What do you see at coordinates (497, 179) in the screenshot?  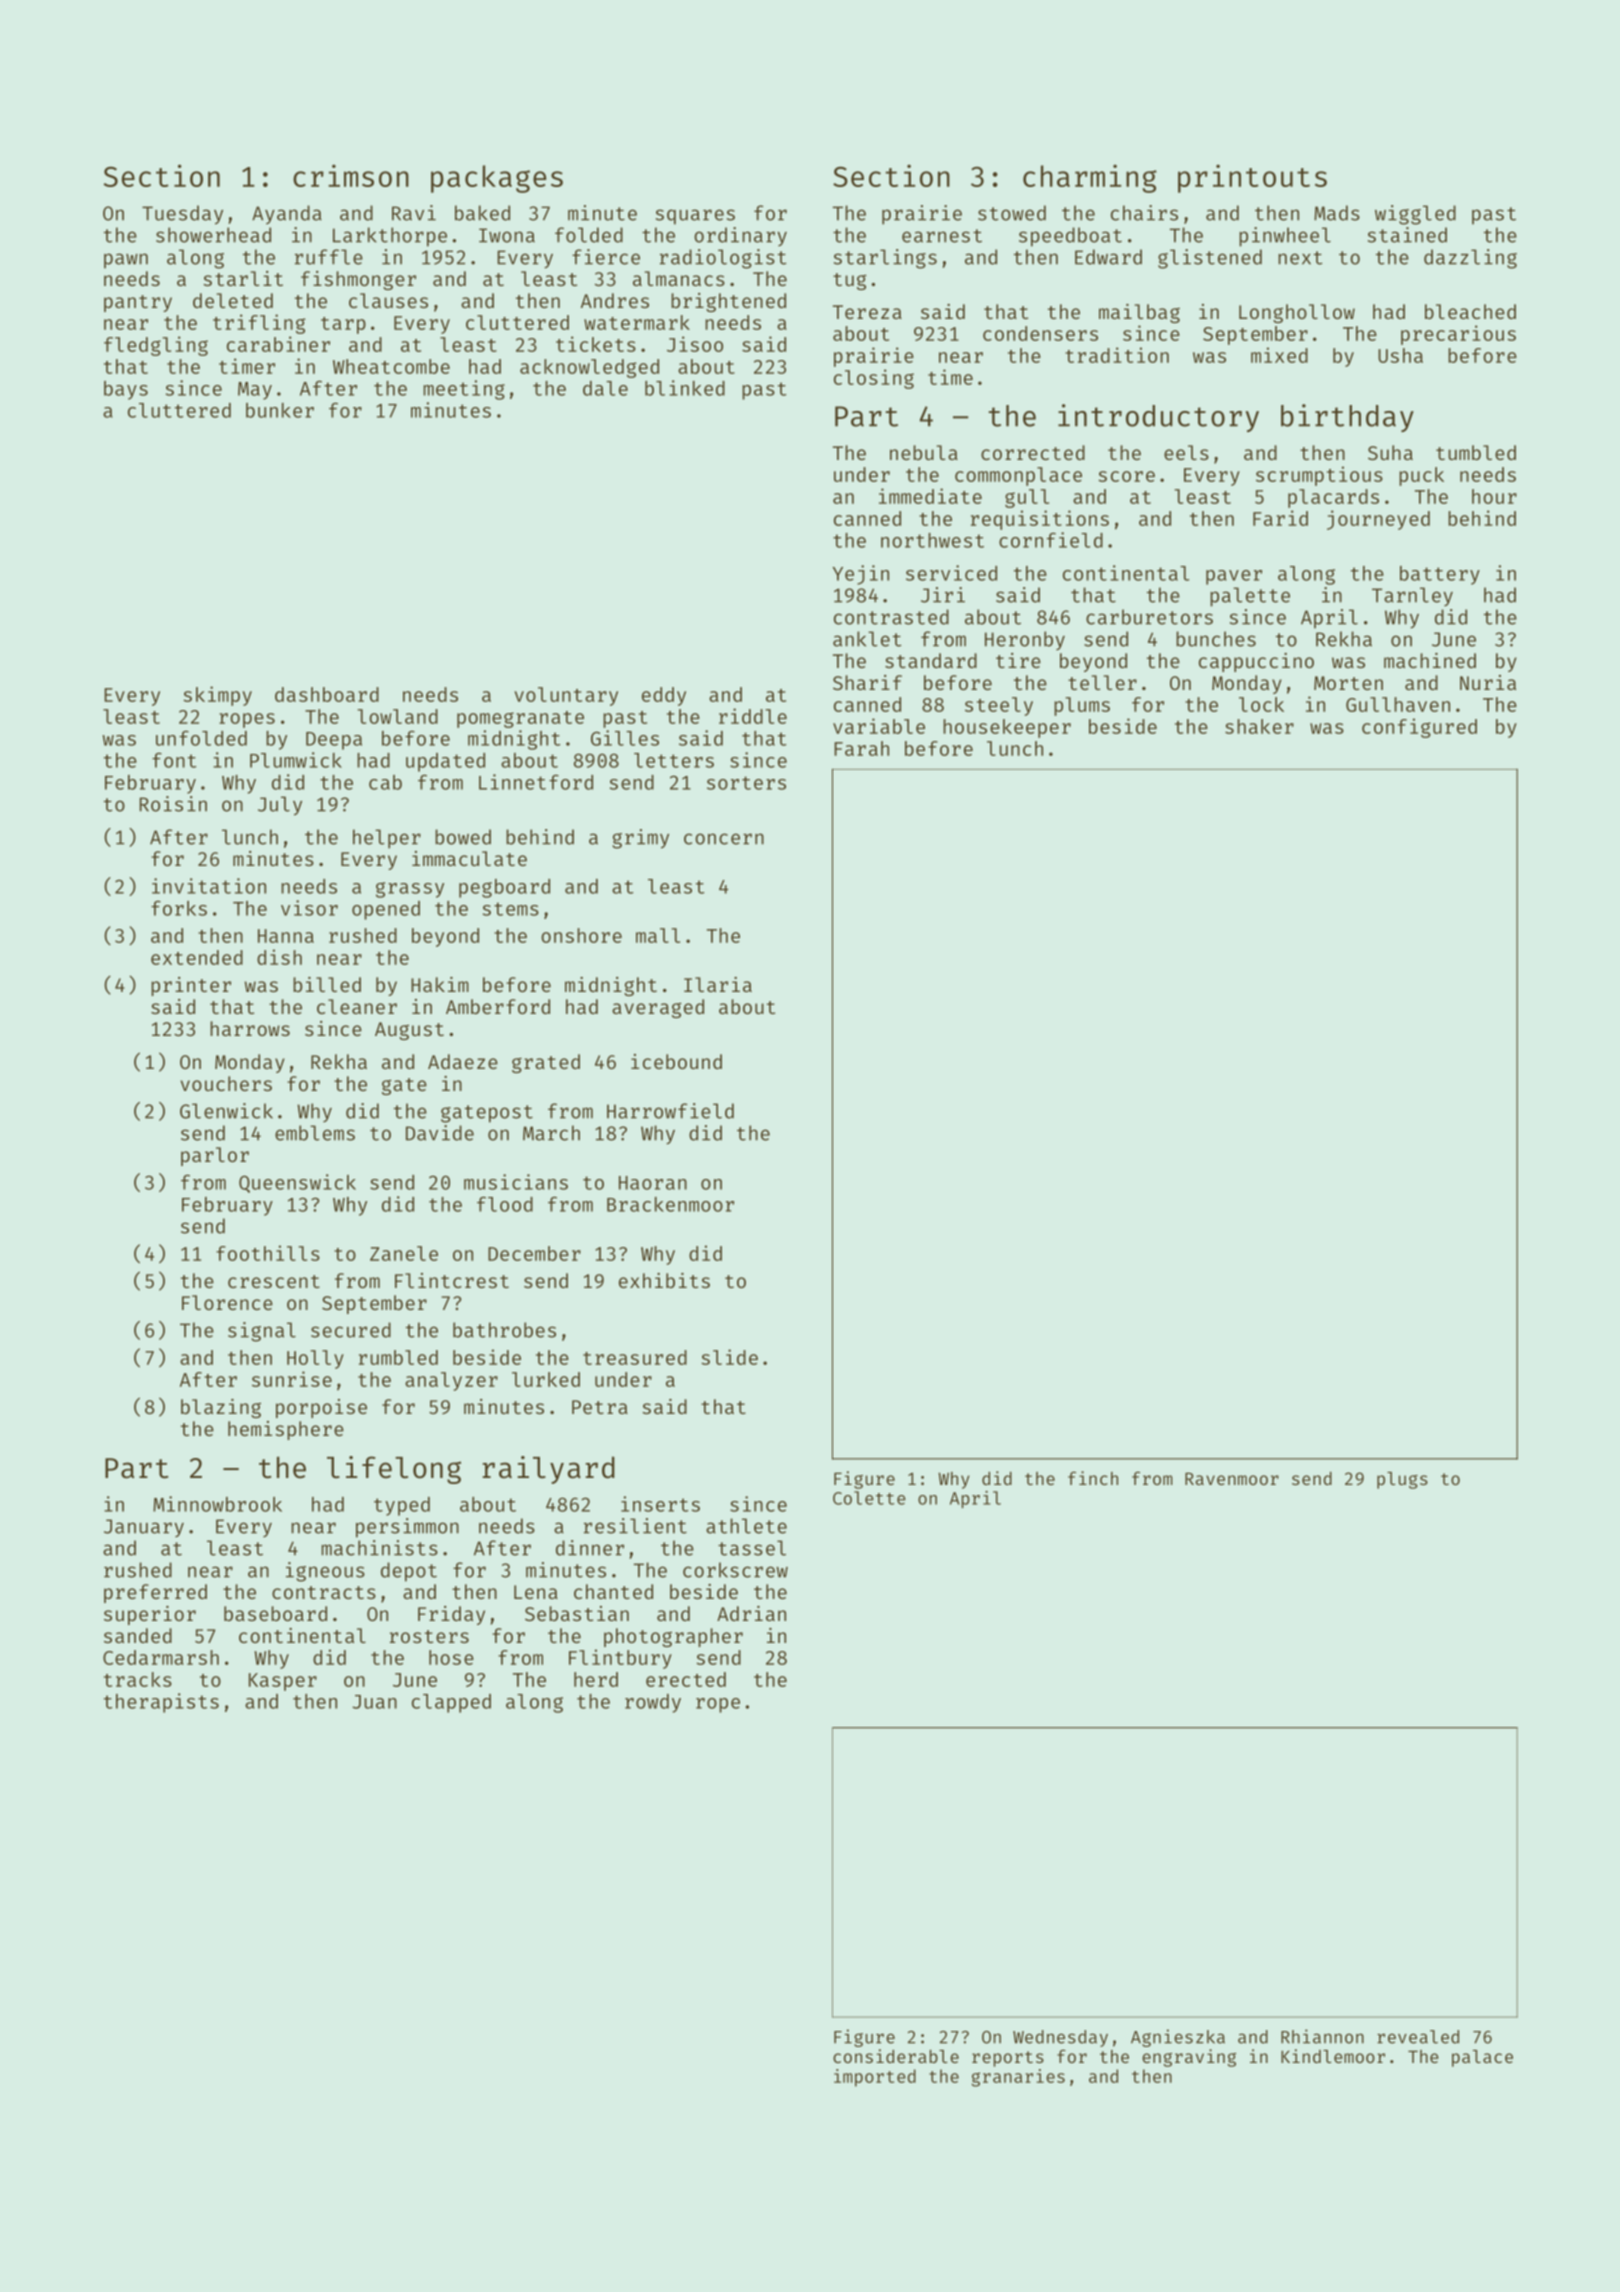 I see `packages` at bounding box center [497, 179].
